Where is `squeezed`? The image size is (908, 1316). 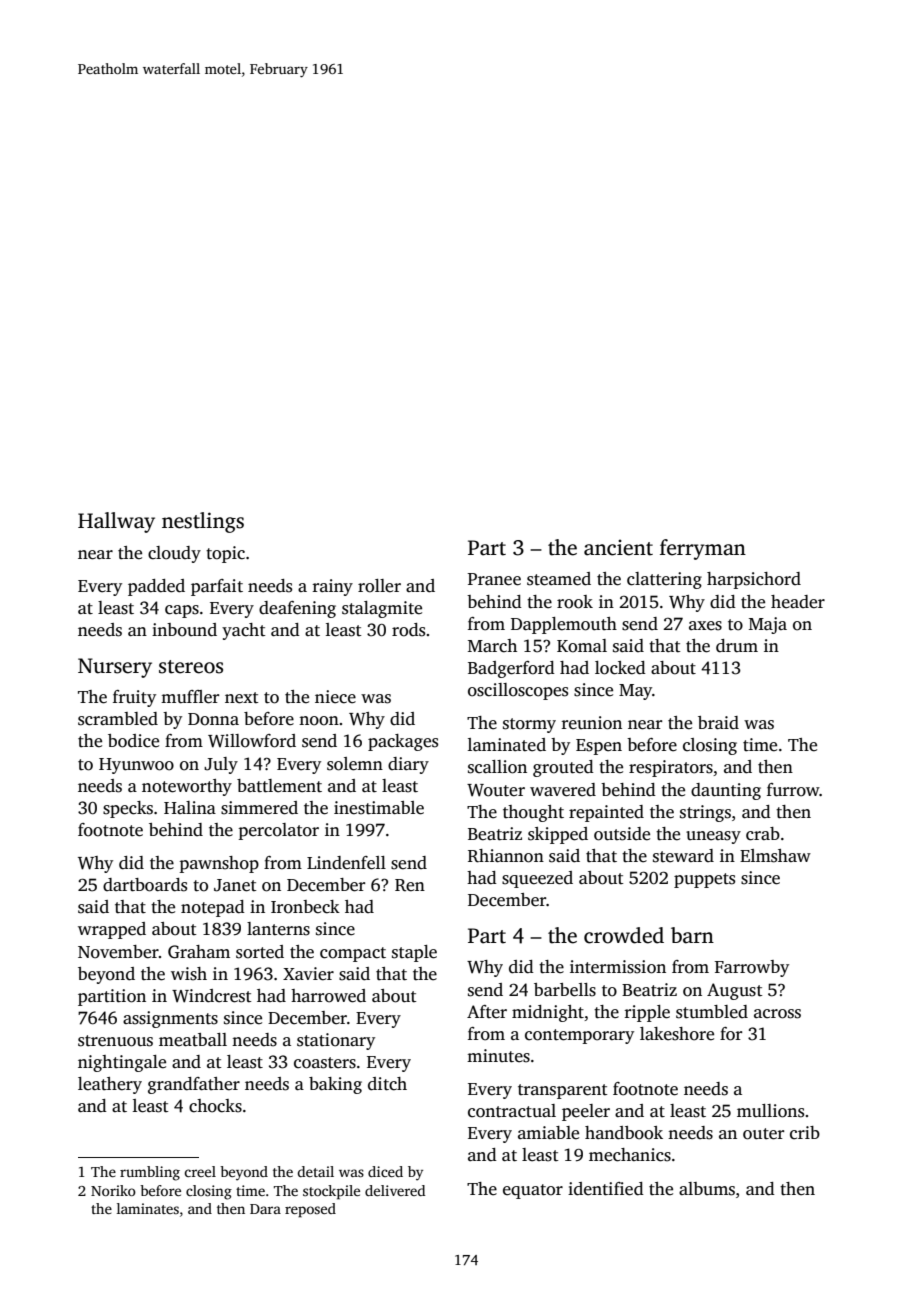 squeezed is located at coordinates (537, 879).
